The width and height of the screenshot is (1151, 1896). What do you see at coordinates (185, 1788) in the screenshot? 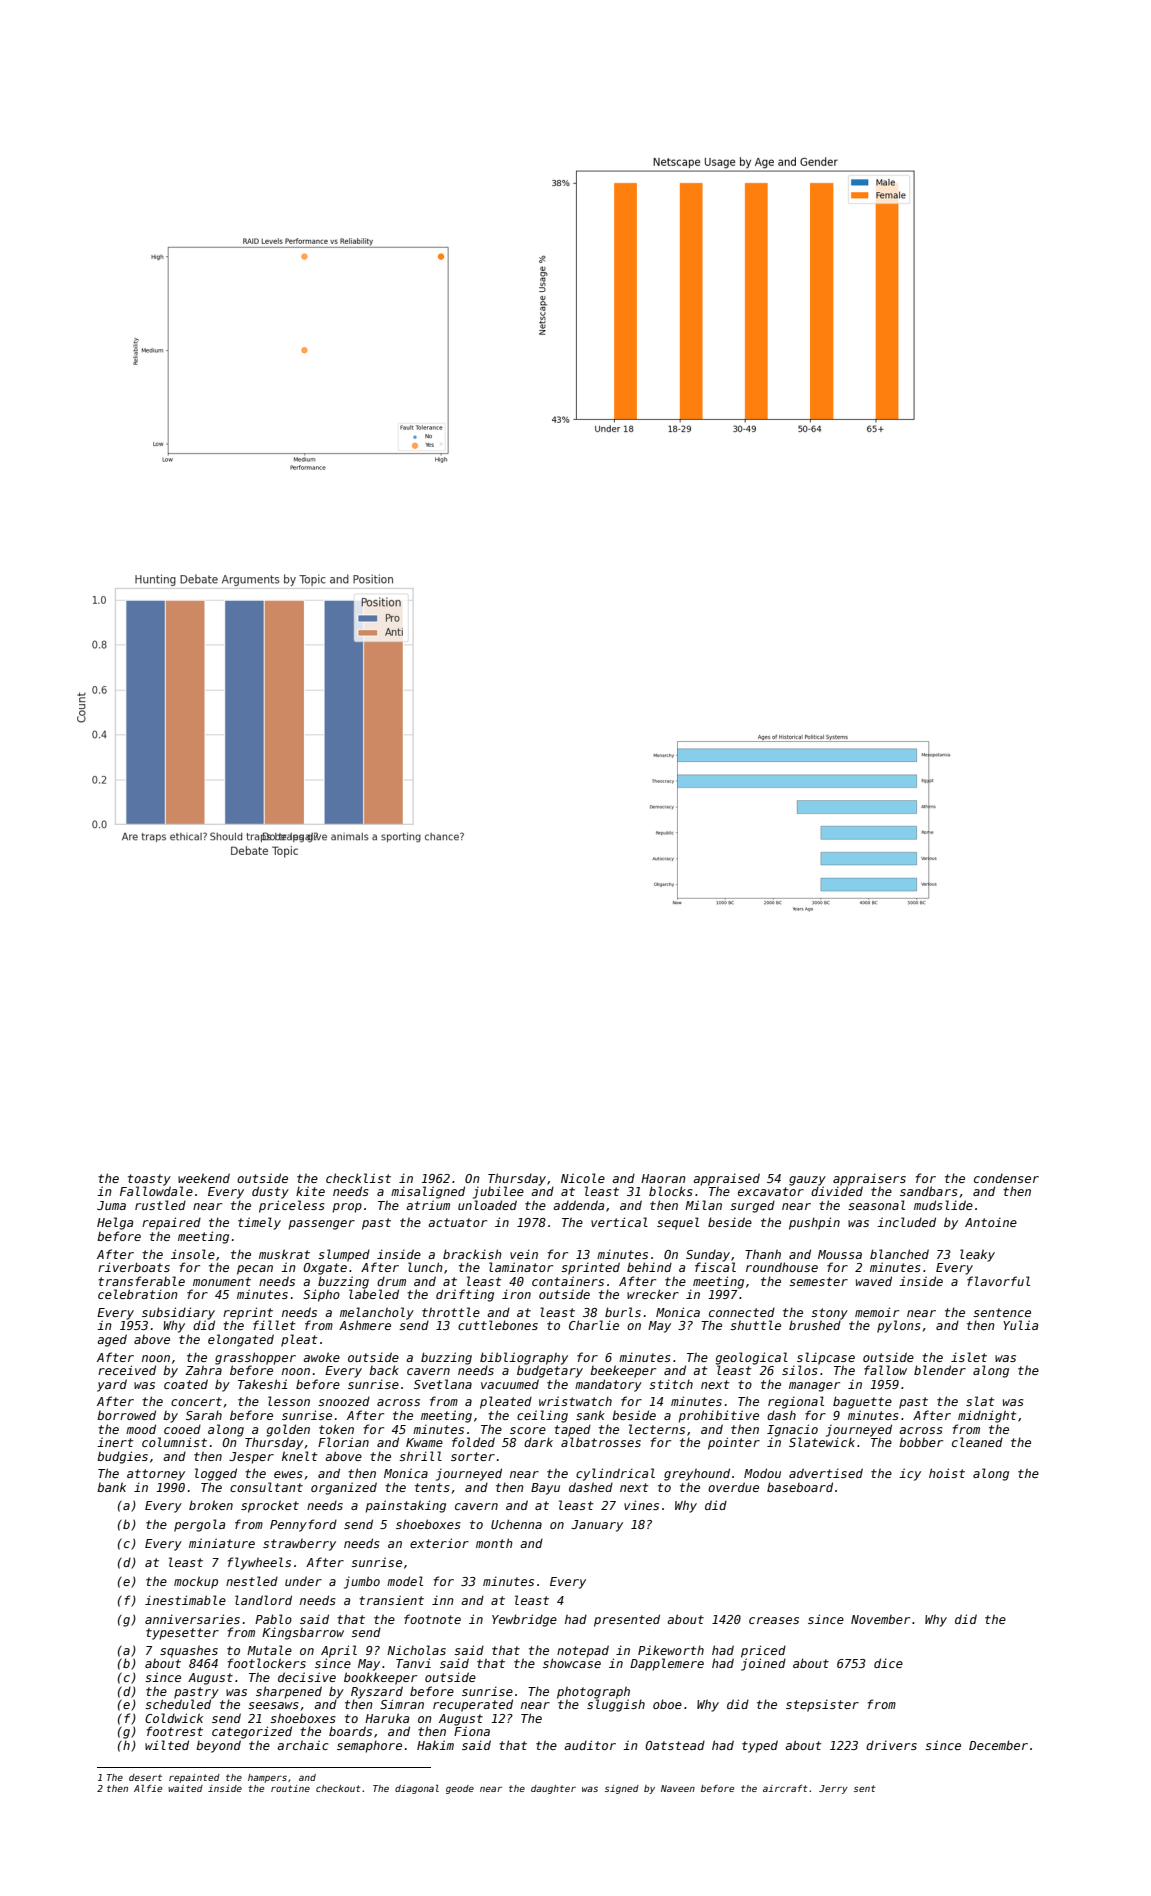
I see `waited` at bounding box center [185, 1788].
